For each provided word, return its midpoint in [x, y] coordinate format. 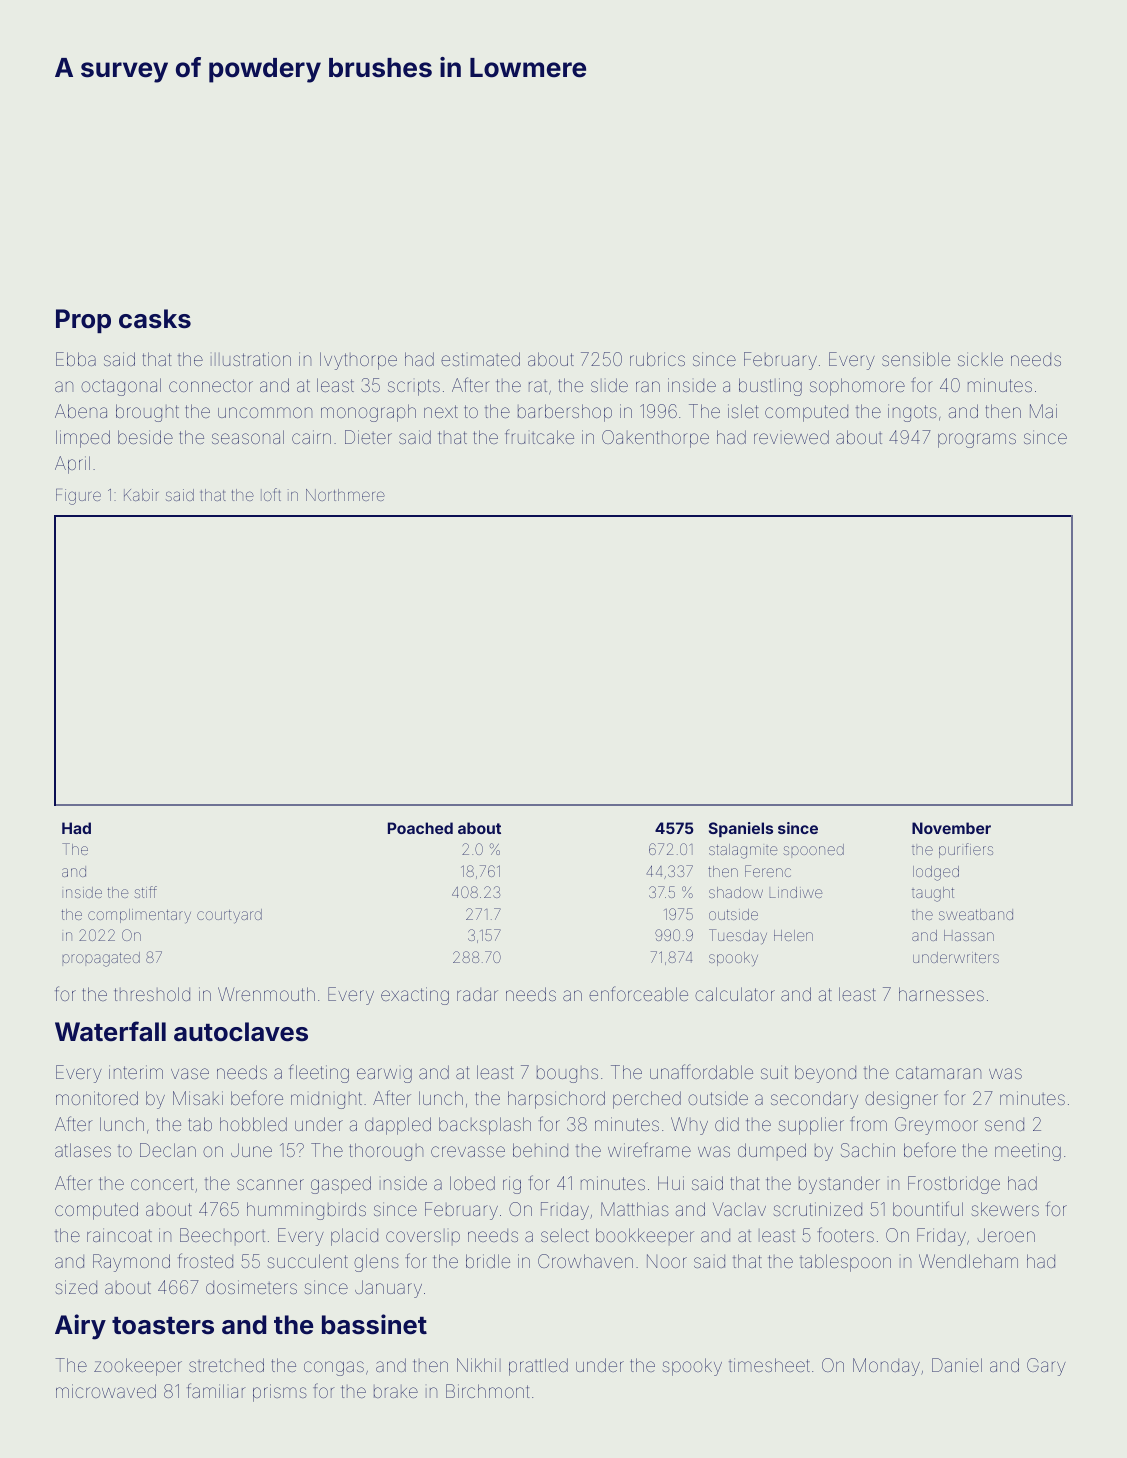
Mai [1043, 411]
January [388, 1289]
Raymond [131, 1263]
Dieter [368, 437]
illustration [251, 359]
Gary [1046, 1367]
